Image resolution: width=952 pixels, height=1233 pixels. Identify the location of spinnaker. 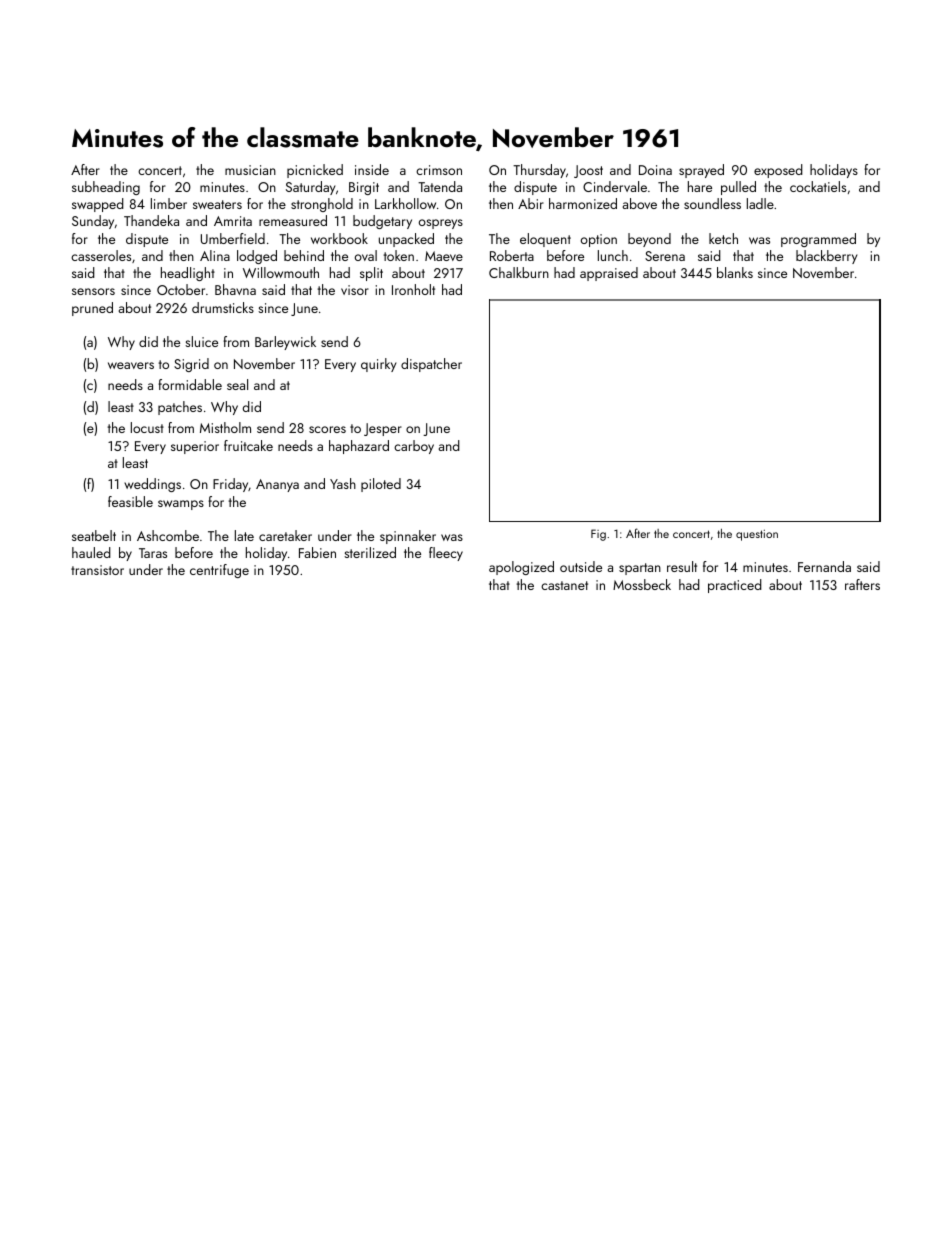
(408, 537).
